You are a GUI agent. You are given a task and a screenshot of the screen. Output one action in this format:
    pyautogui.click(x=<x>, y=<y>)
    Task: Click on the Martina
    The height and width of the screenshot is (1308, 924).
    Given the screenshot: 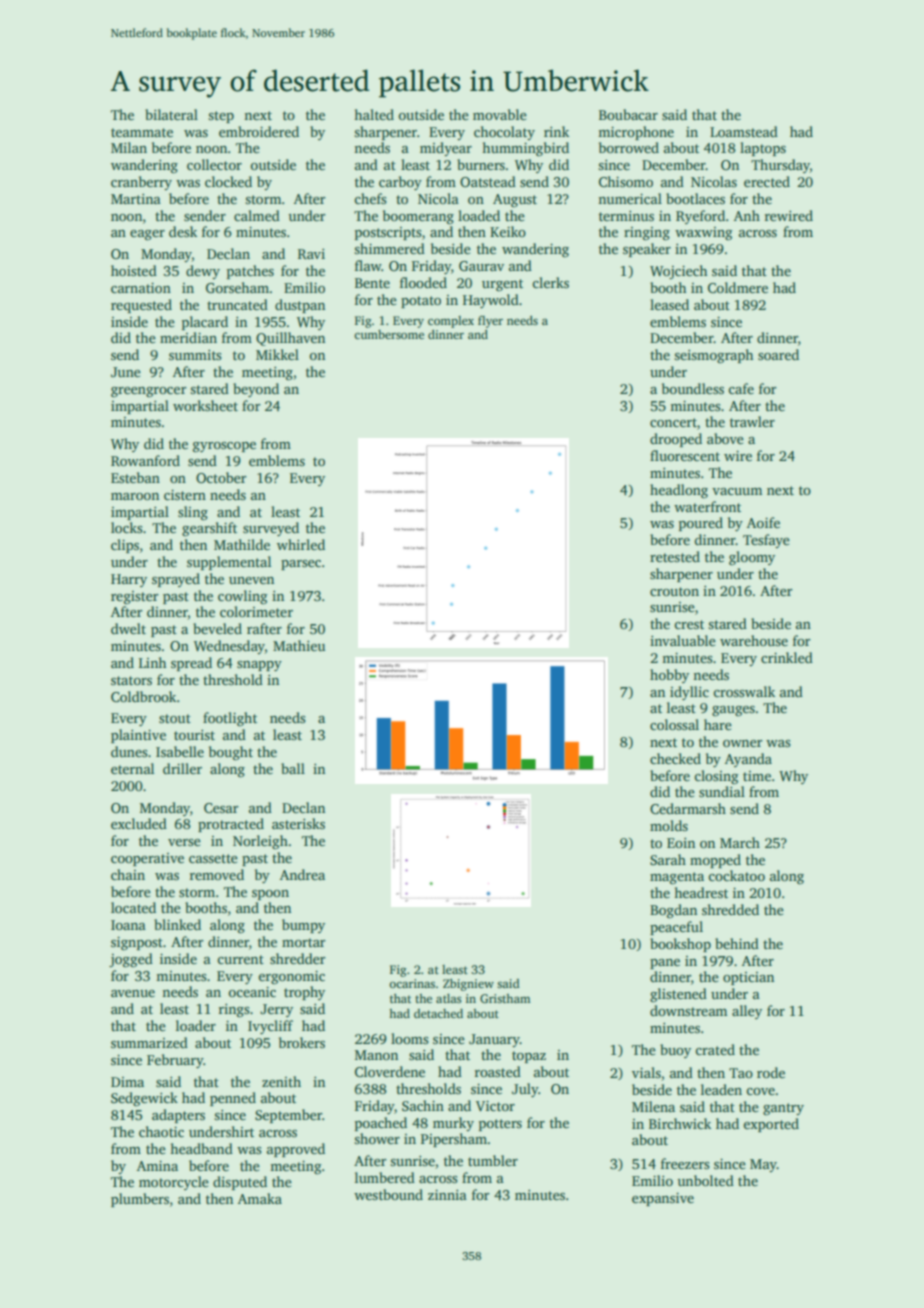 What is the action you would take?
    pyautogui.click(x=136, y=199)
